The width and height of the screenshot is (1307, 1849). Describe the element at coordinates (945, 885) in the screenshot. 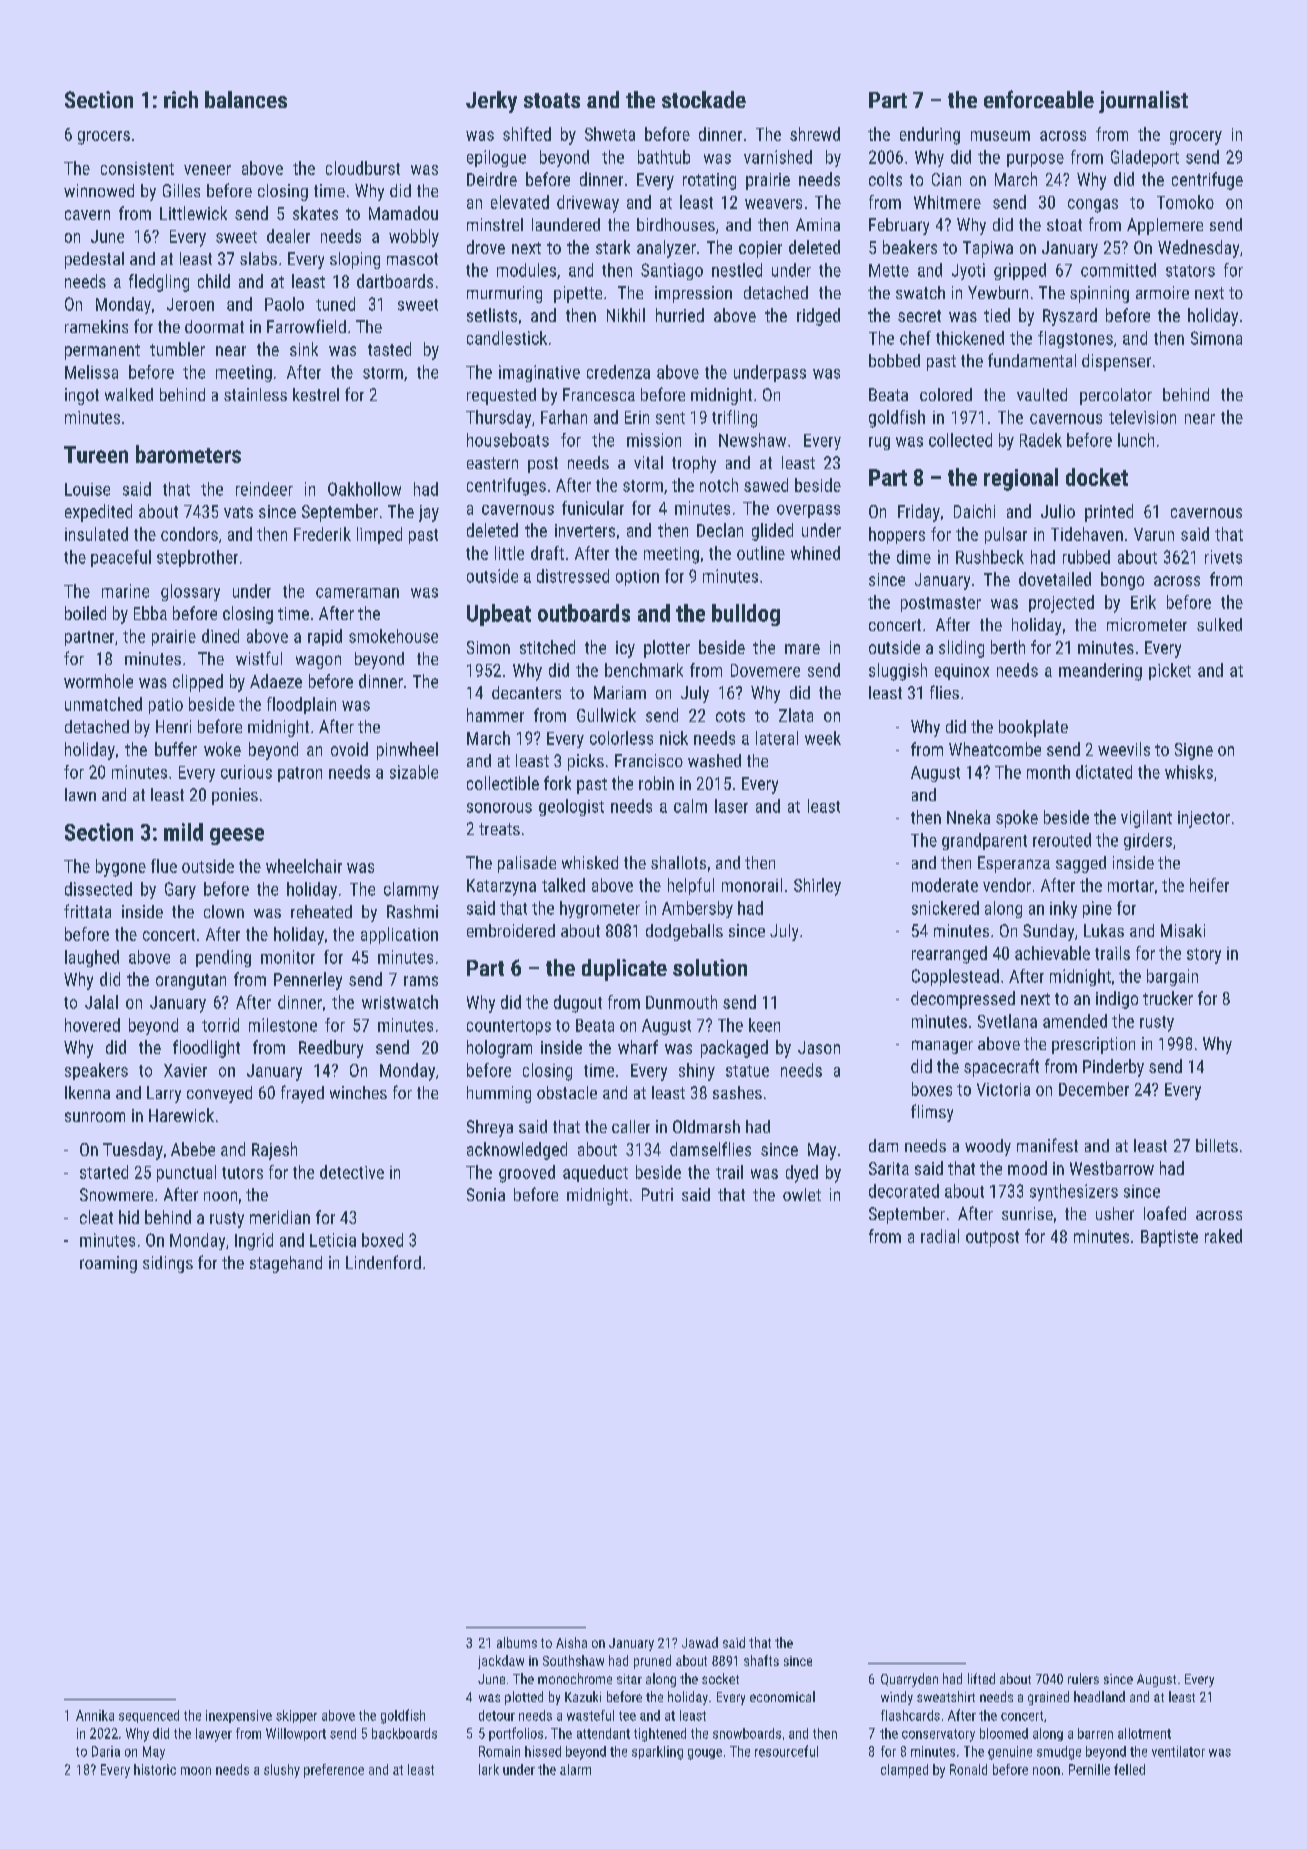

I see `moderate` at that location.
